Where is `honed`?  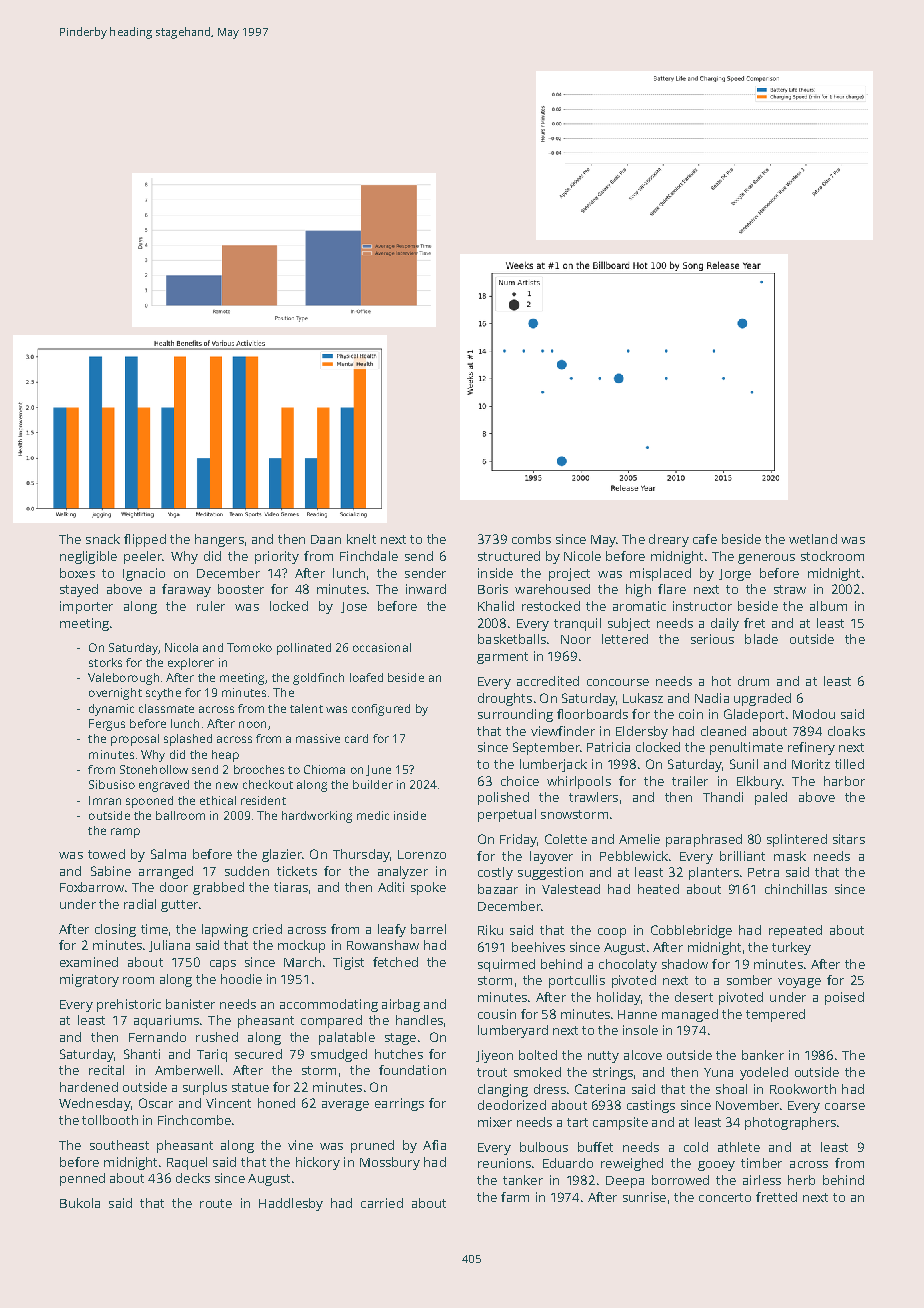 honed is located at coordinates (276, 1103).
